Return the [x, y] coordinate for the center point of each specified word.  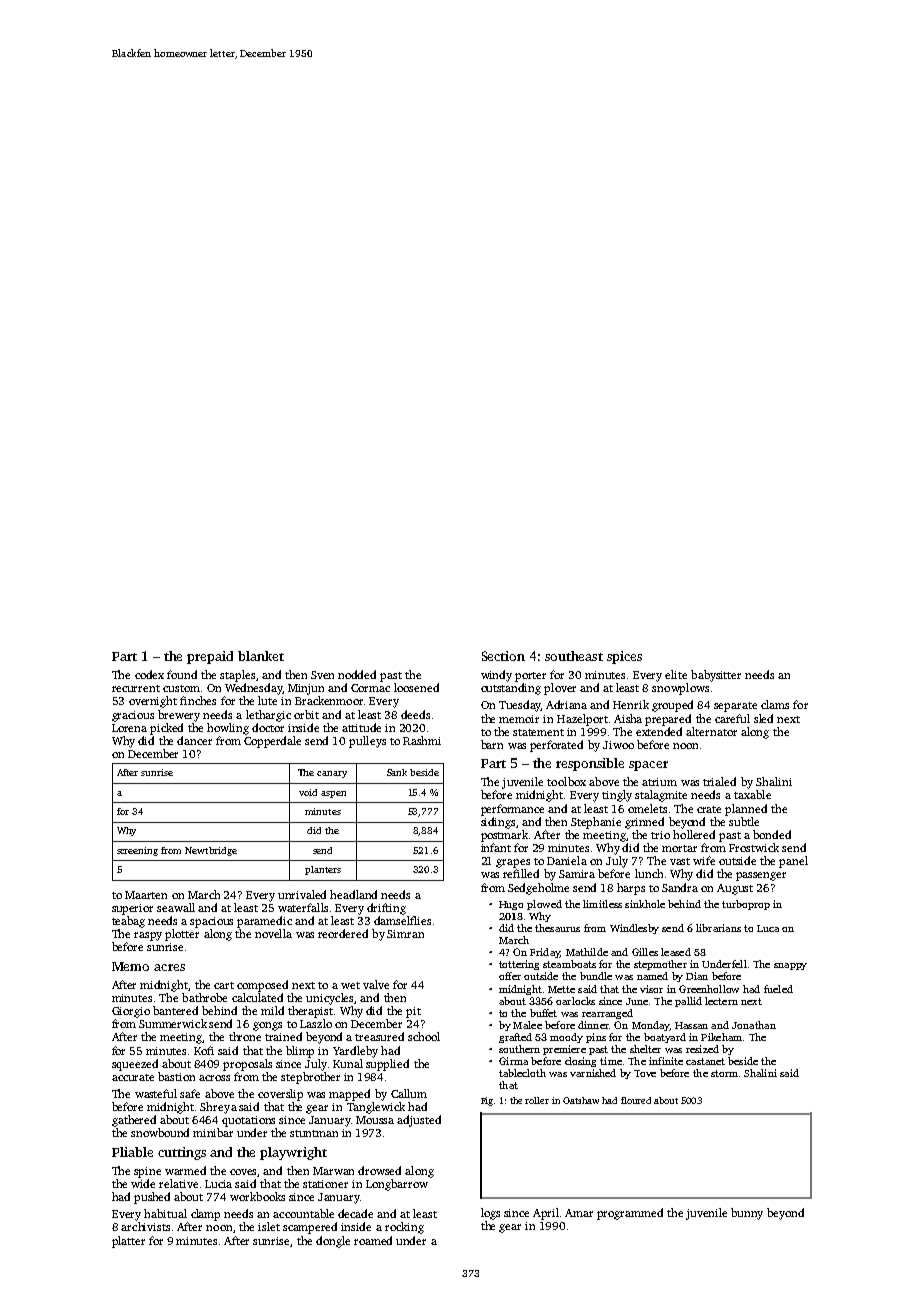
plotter [182, 935]
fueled [778, 989]
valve [376, 984]
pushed [152, 1198]
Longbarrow [397, 1185]
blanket [261, 656]
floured [636, 1100]
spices [624, 657]
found [182, 674]
